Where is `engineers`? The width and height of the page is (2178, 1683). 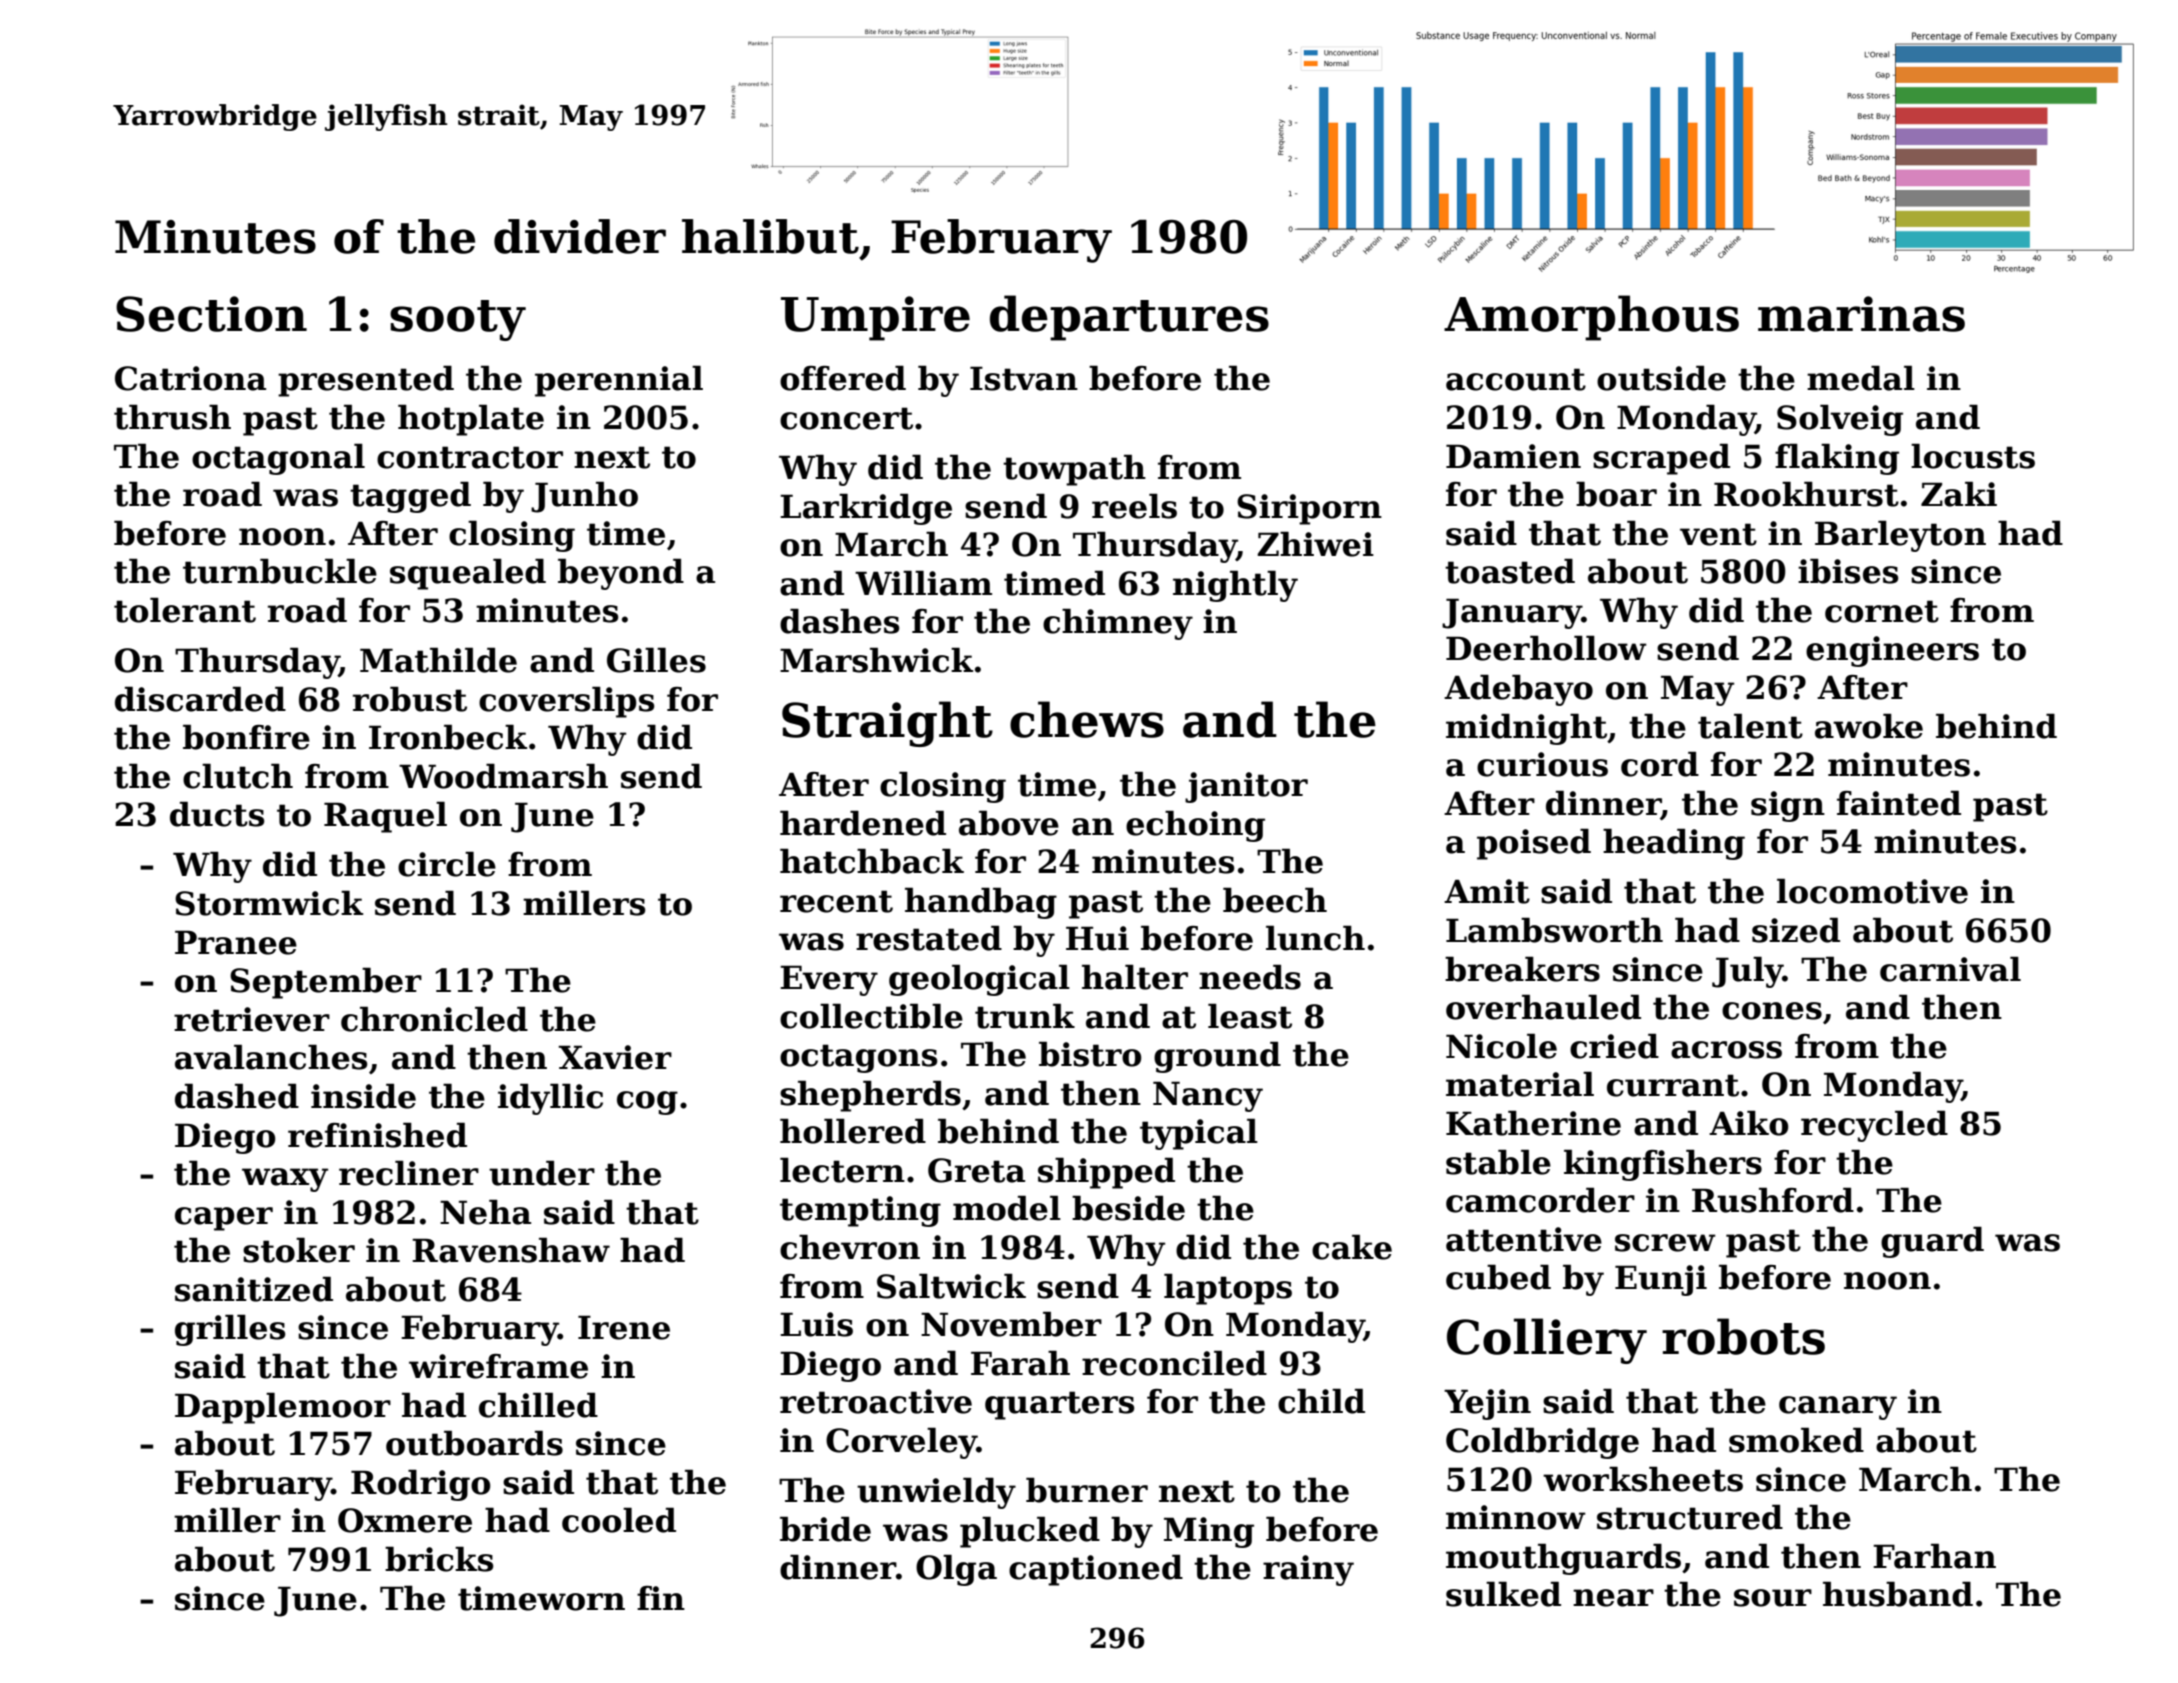
engineers is located at coordinates (1892, 651).
